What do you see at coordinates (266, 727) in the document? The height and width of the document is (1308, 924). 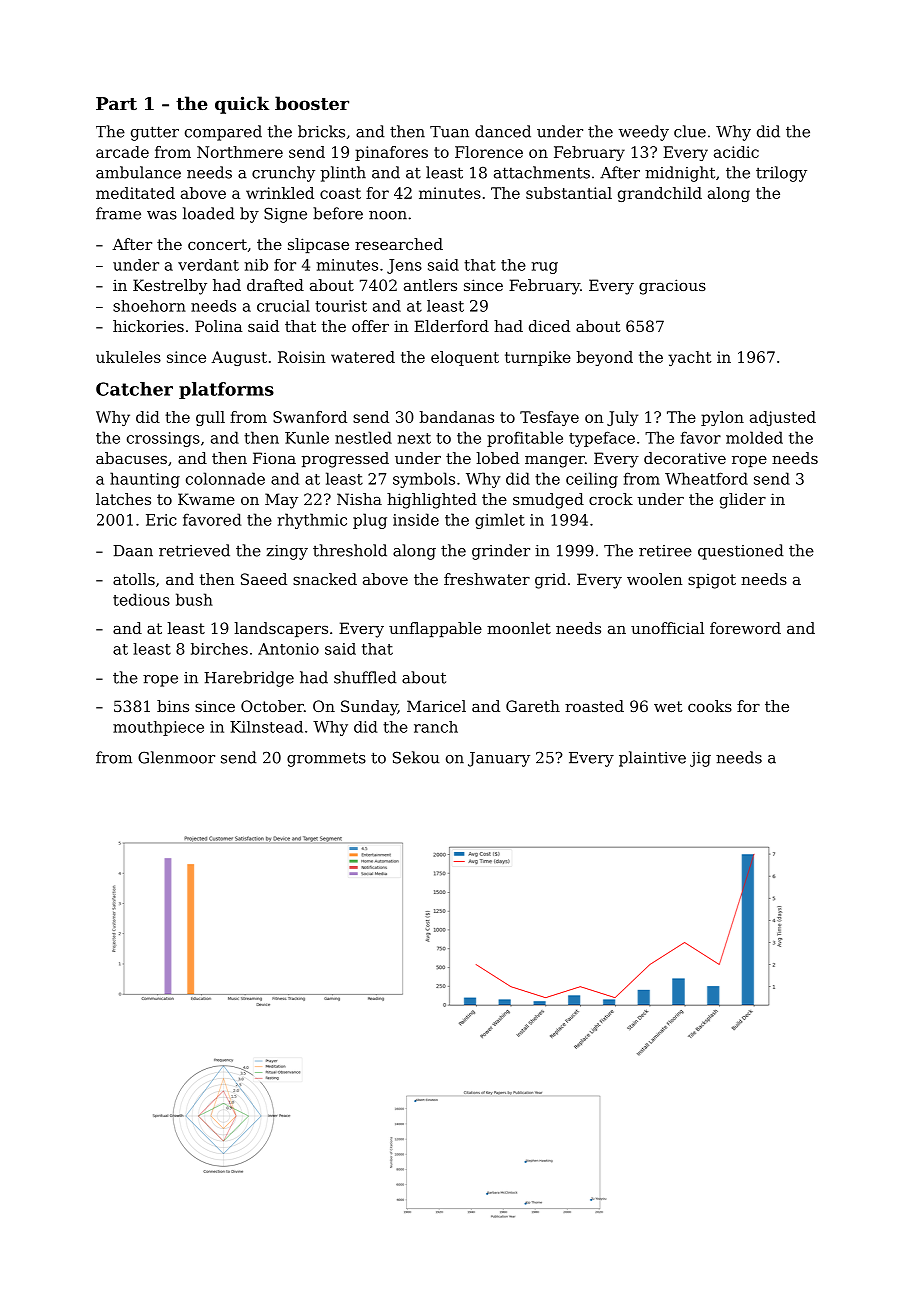 I see `Kilnstead` at bounding box center [266, 727].
